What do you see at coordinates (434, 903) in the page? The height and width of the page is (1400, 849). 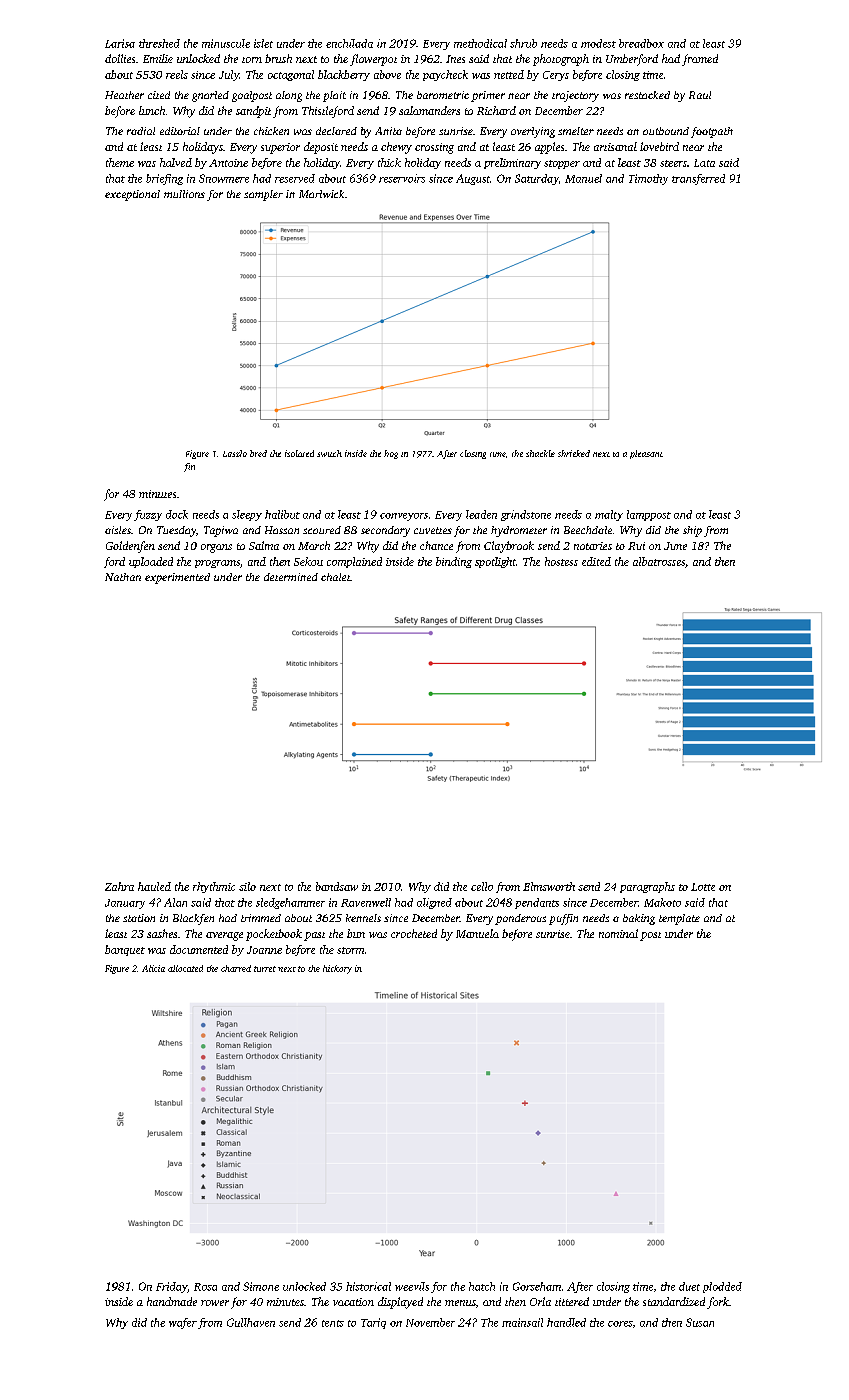 I see `aligned` at bounding box center [434, 903].
